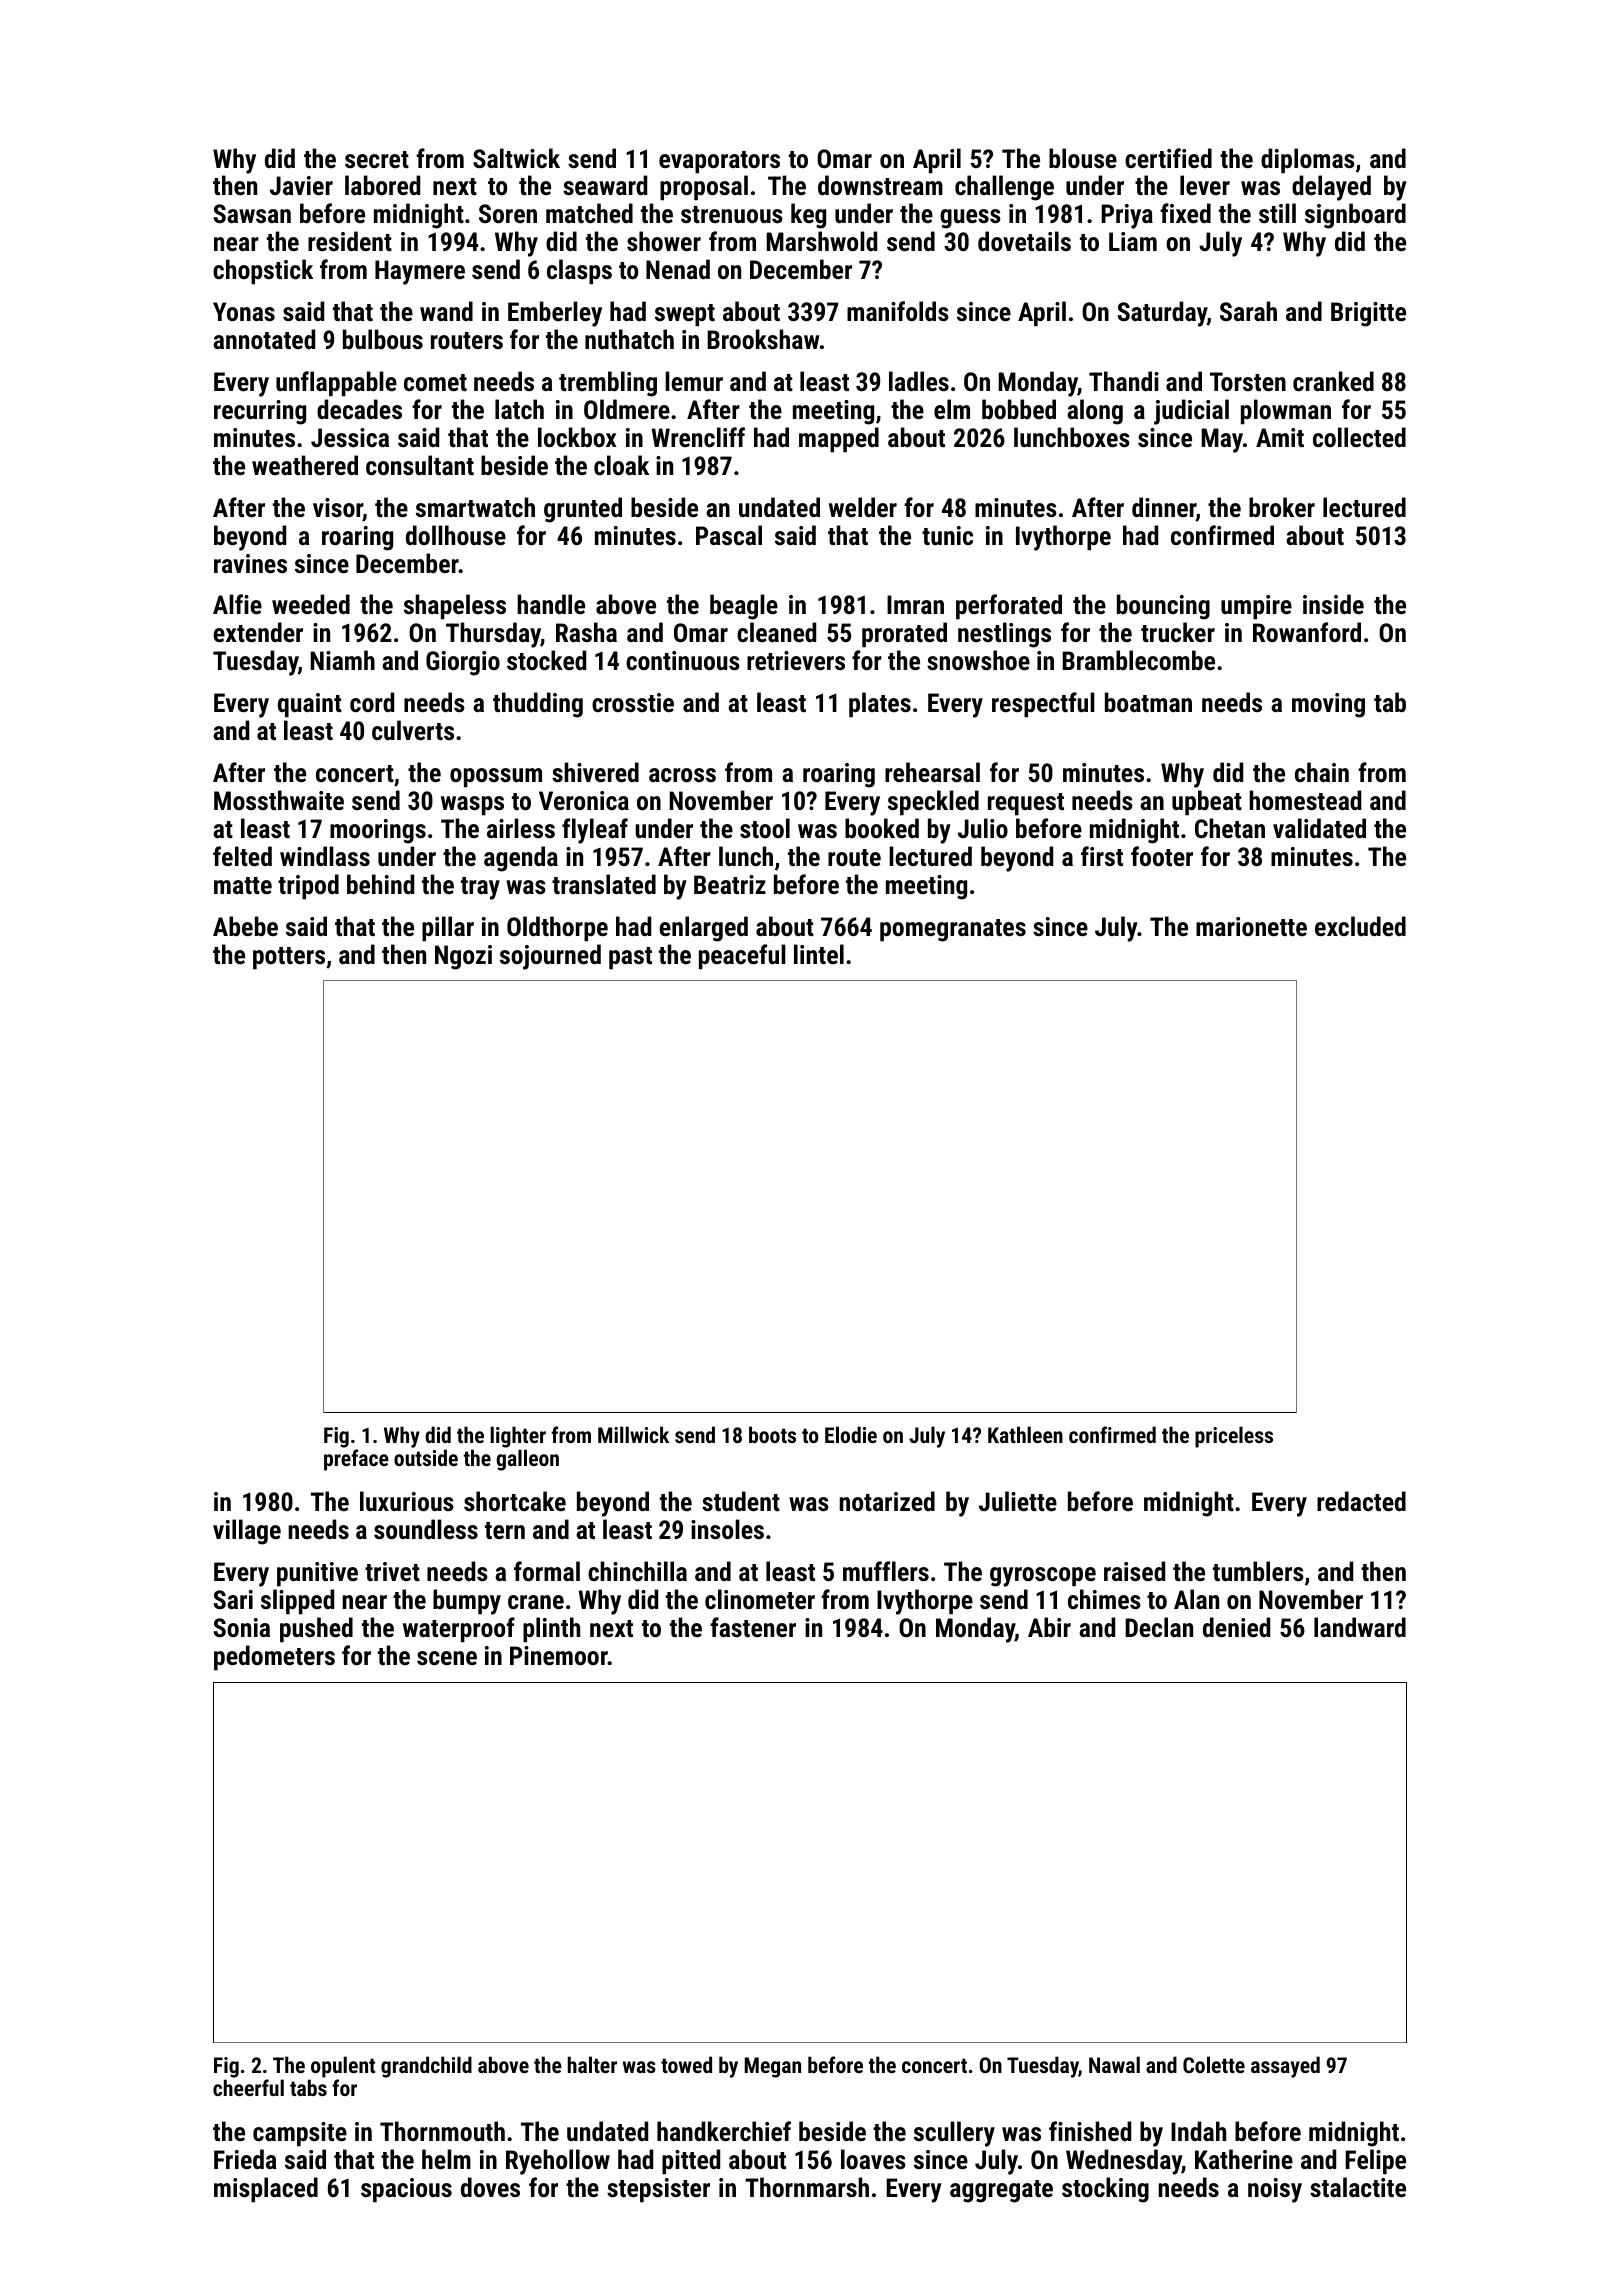 Image resolution: width=1620 pixels, height=2292 pixels. I want to click on blouse, so click(1083, 158).
